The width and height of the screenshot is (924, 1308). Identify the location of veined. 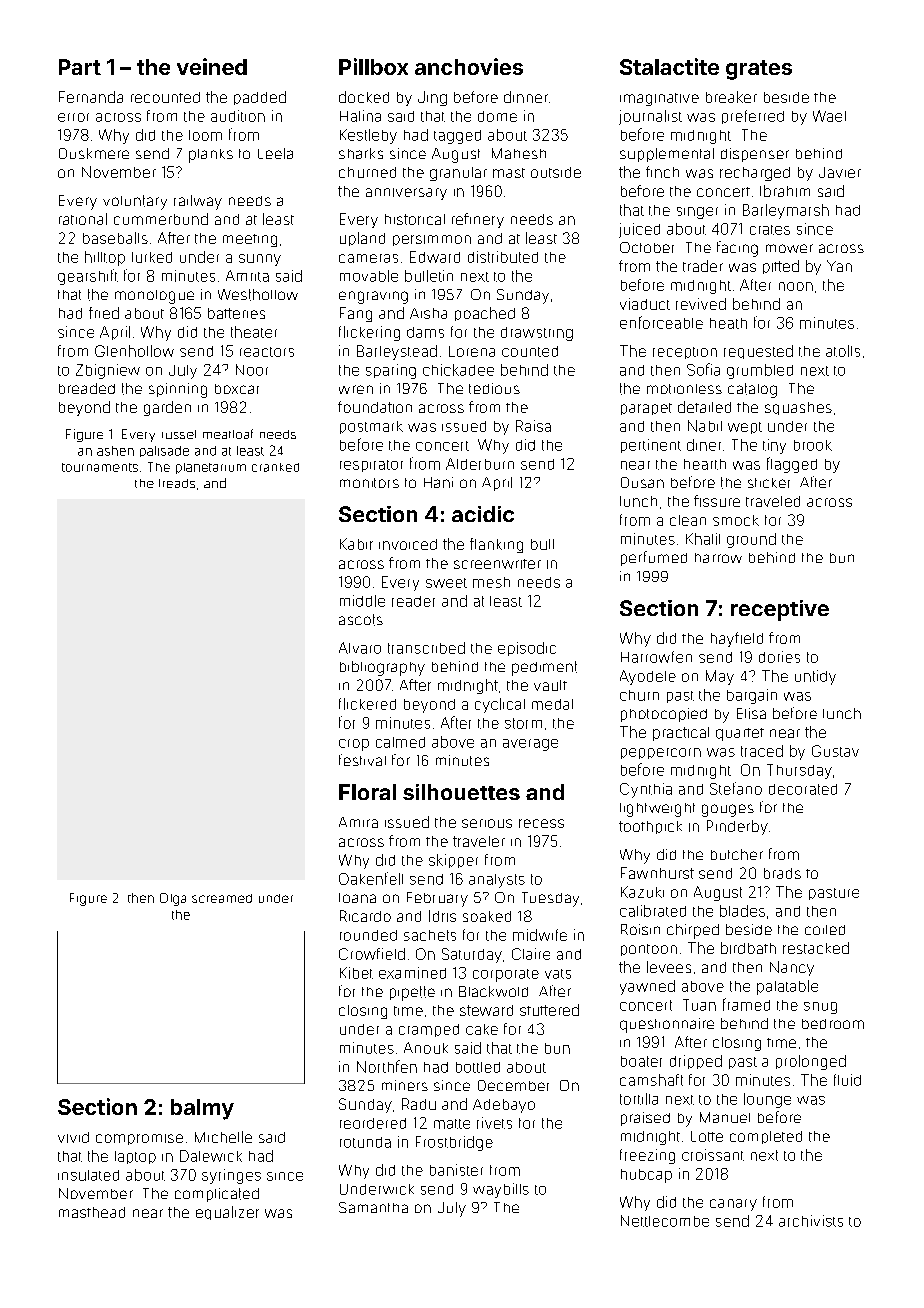
(212, 66).
